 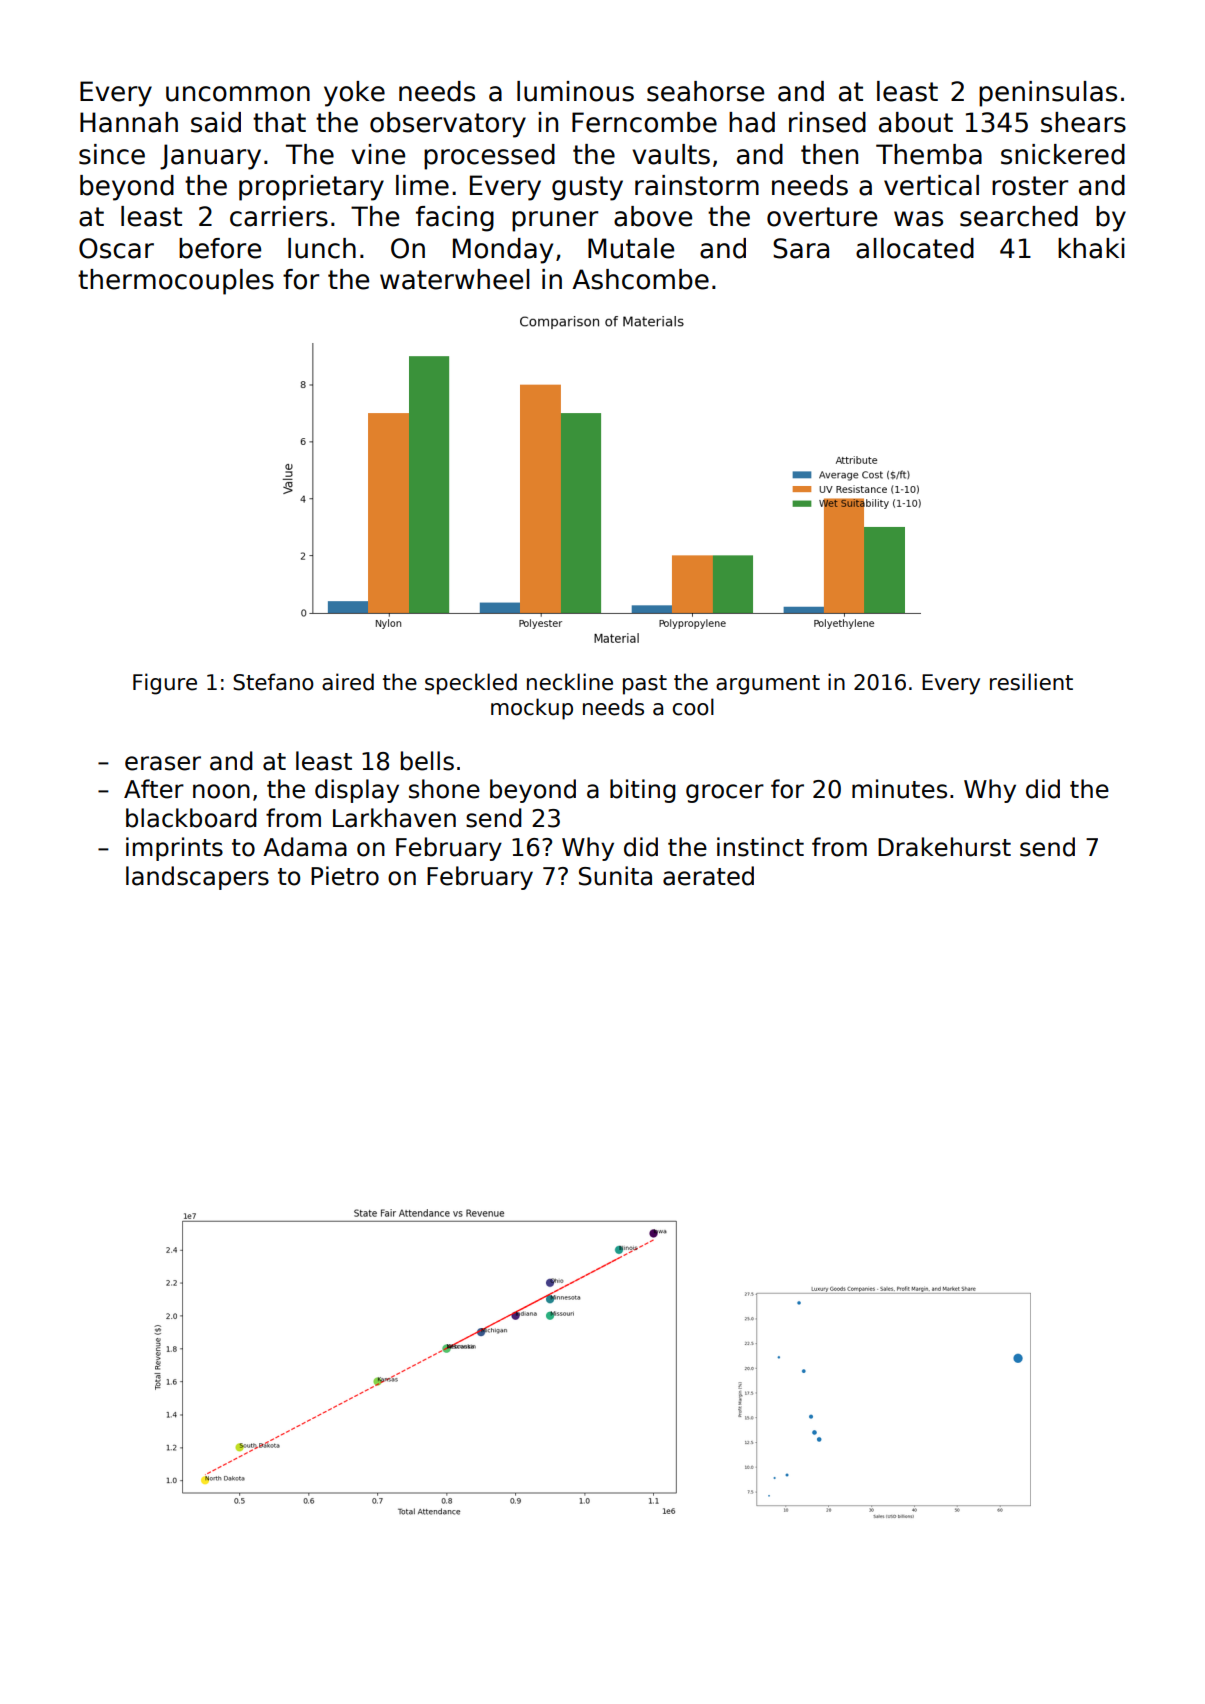 What do you see at coordinates (915, 248) in the screenshot?
I see `allocated` at bounding box center [915, 248].
